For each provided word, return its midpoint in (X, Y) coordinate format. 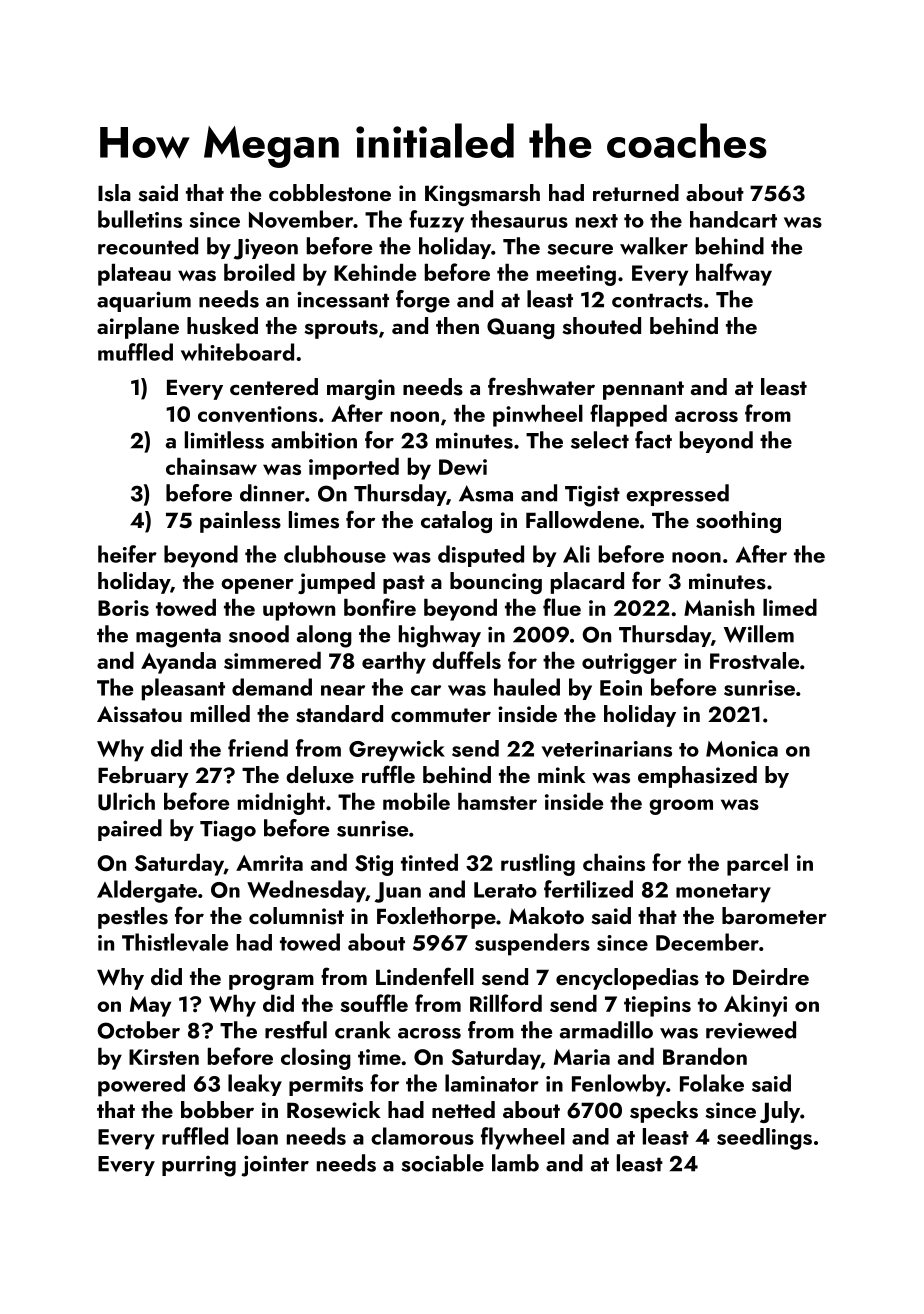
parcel (757, 865)
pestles (133, 918)
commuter (441, 715)
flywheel (523, 1138)
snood (259, 634)
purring (199, 1166)
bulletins (140, 219)
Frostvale (754, 661)
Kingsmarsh (482, 195)
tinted (429, 862)
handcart (733, 219)
